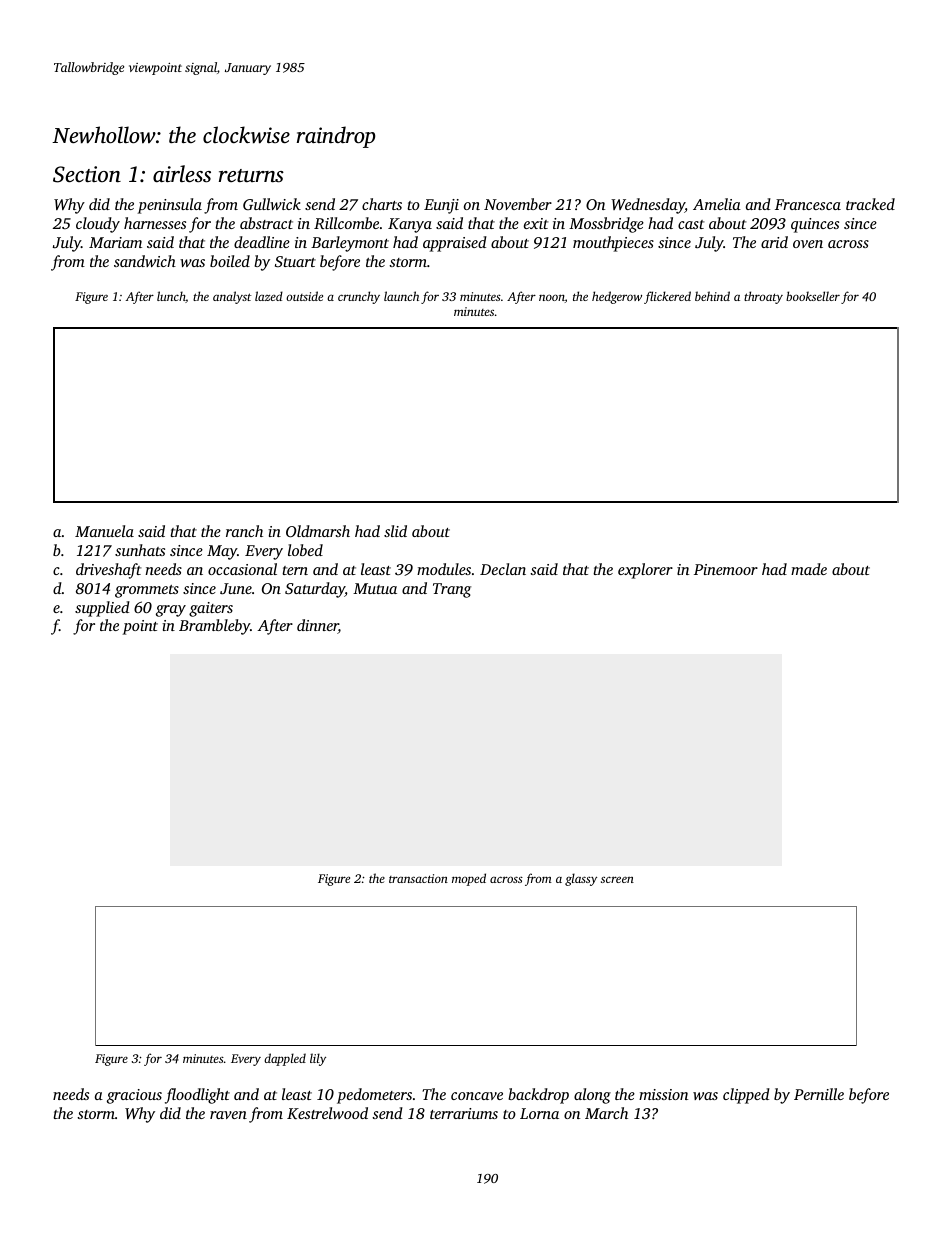  Describe the element at coordinates (819, 1094) in the image. I see `Pernille` at that location.
